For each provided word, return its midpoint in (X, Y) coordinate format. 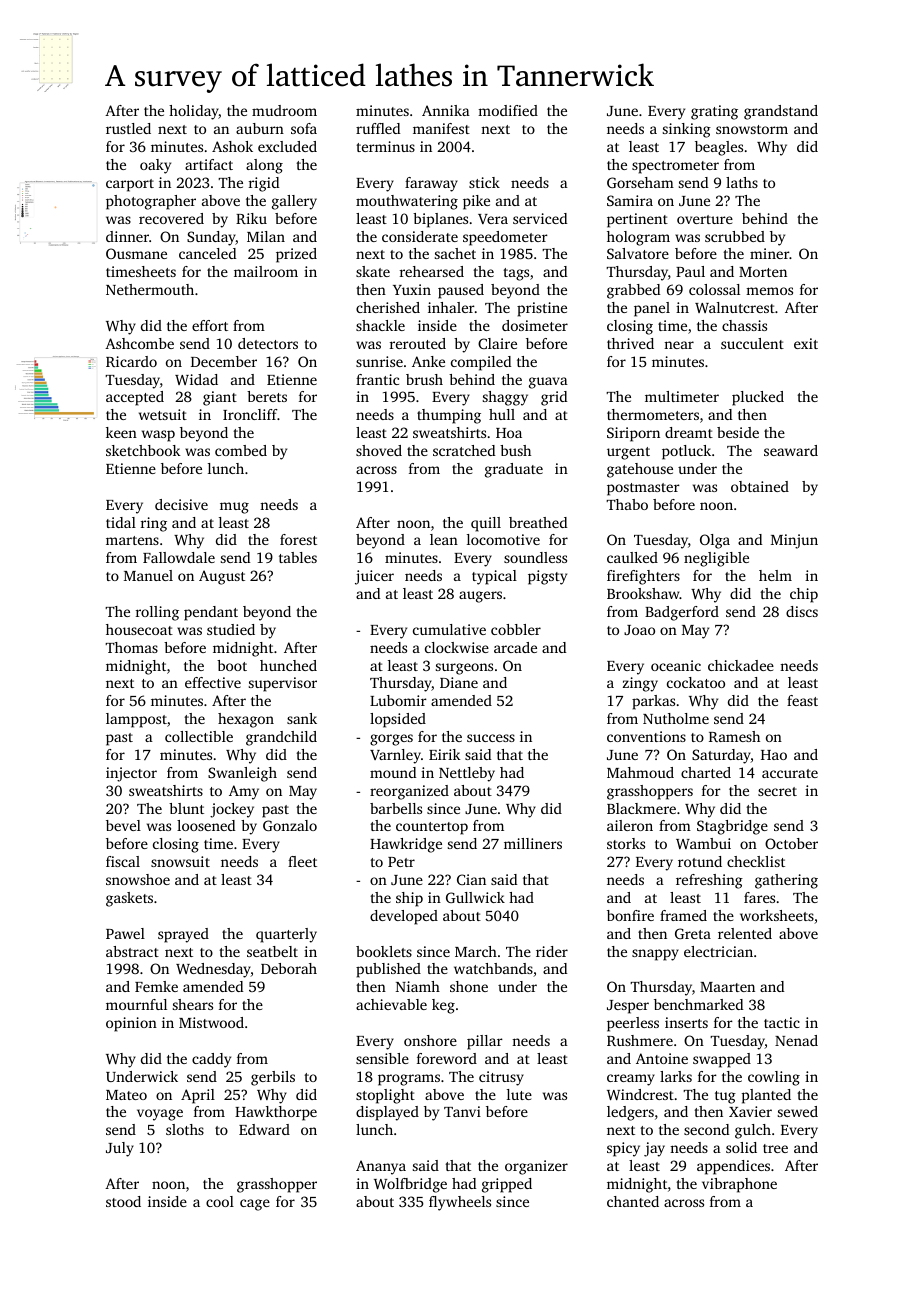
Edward (264, 1129)
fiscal (123, 861)
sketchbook (143, 450)
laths (742, 182)
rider (552, 951)
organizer (536, 1167)
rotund (700, 861)
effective (213, 682)
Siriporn (633, 434)
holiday (194, 112)
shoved (379, 450)
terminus (385, 146)
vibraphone (739, 1185)
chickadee (741, 665)
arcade (515, 647)
